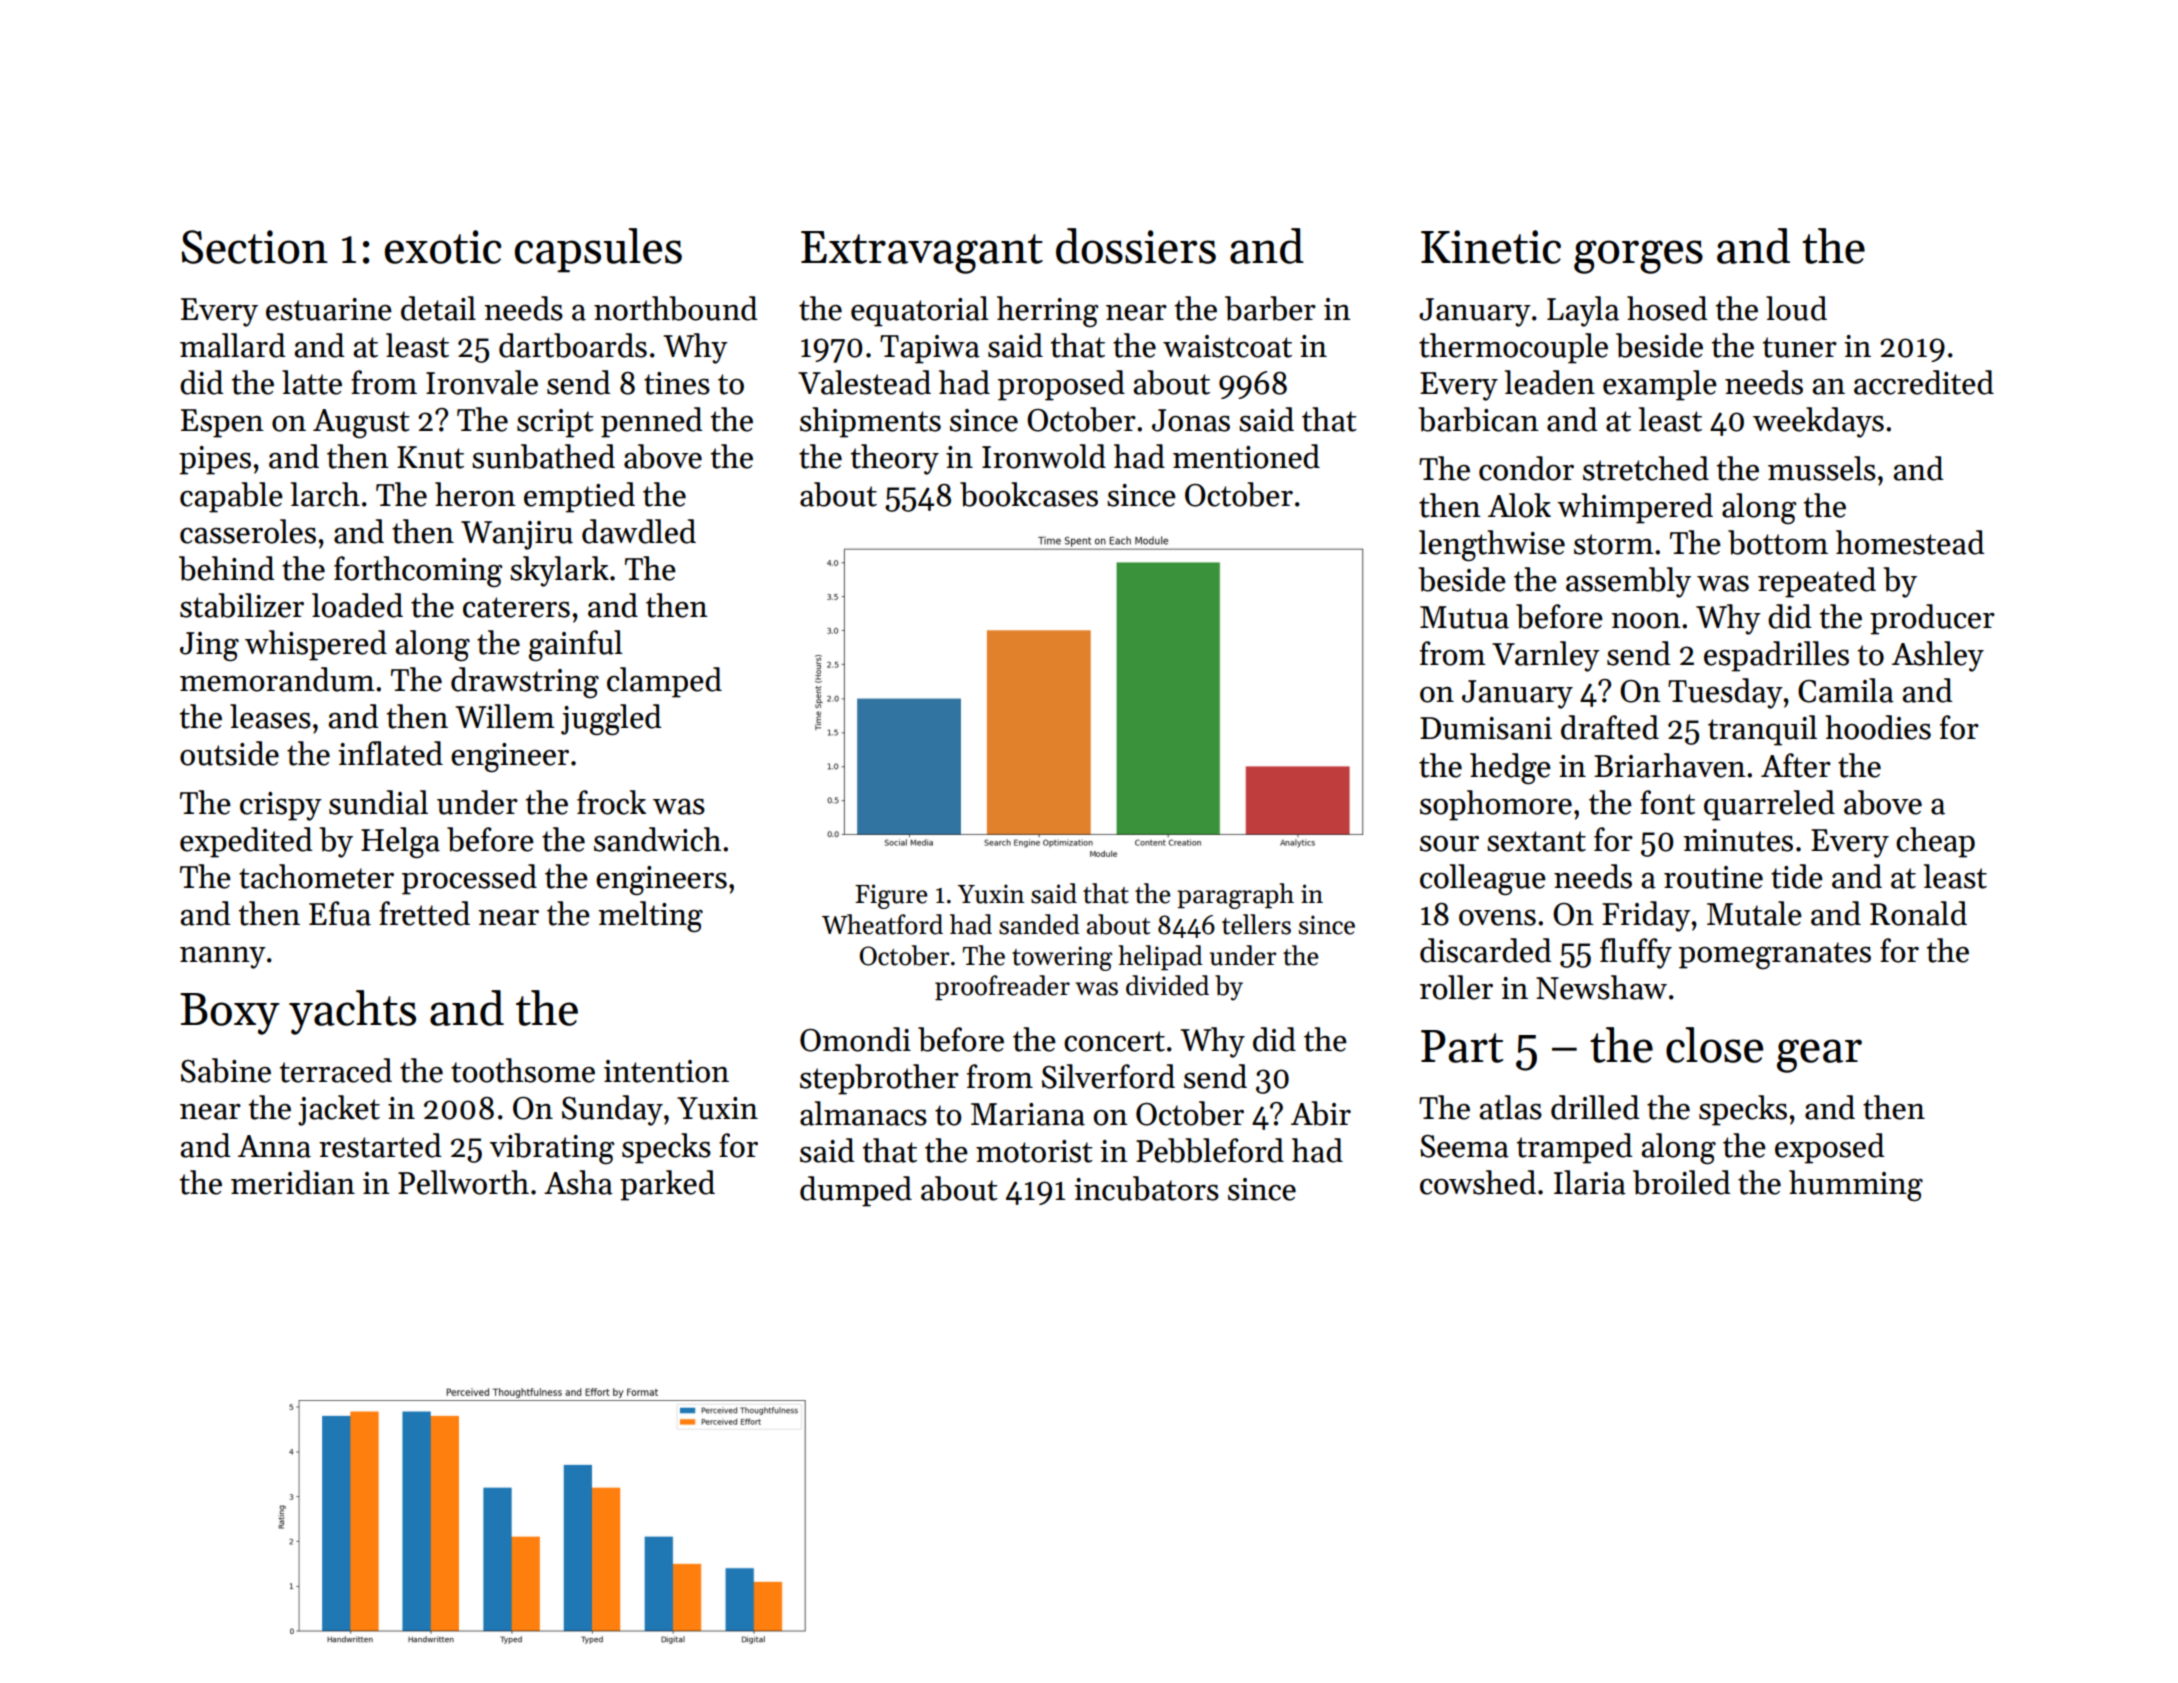 Image resolution: width=2178 pixels, height=1683 pixels. What do you see at coordinates (611, 802) in the image?
I see `frock` at bounding box center [611, 802].
